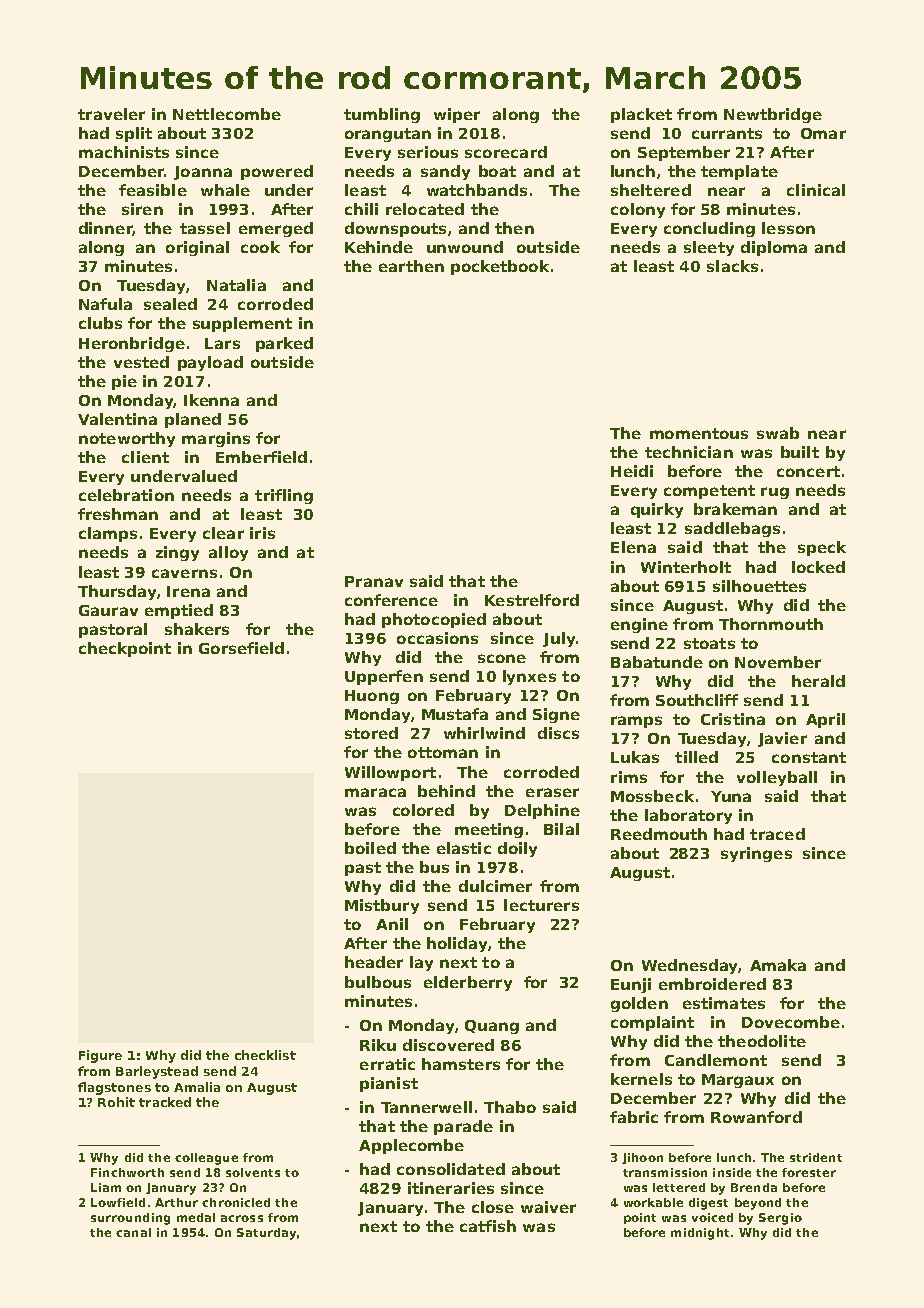 Image resolution: width=924 pixels, height=1308 pixels. Describe the element at coordinates (532, 600) in the document. I see `Kestrelford` at that location.
